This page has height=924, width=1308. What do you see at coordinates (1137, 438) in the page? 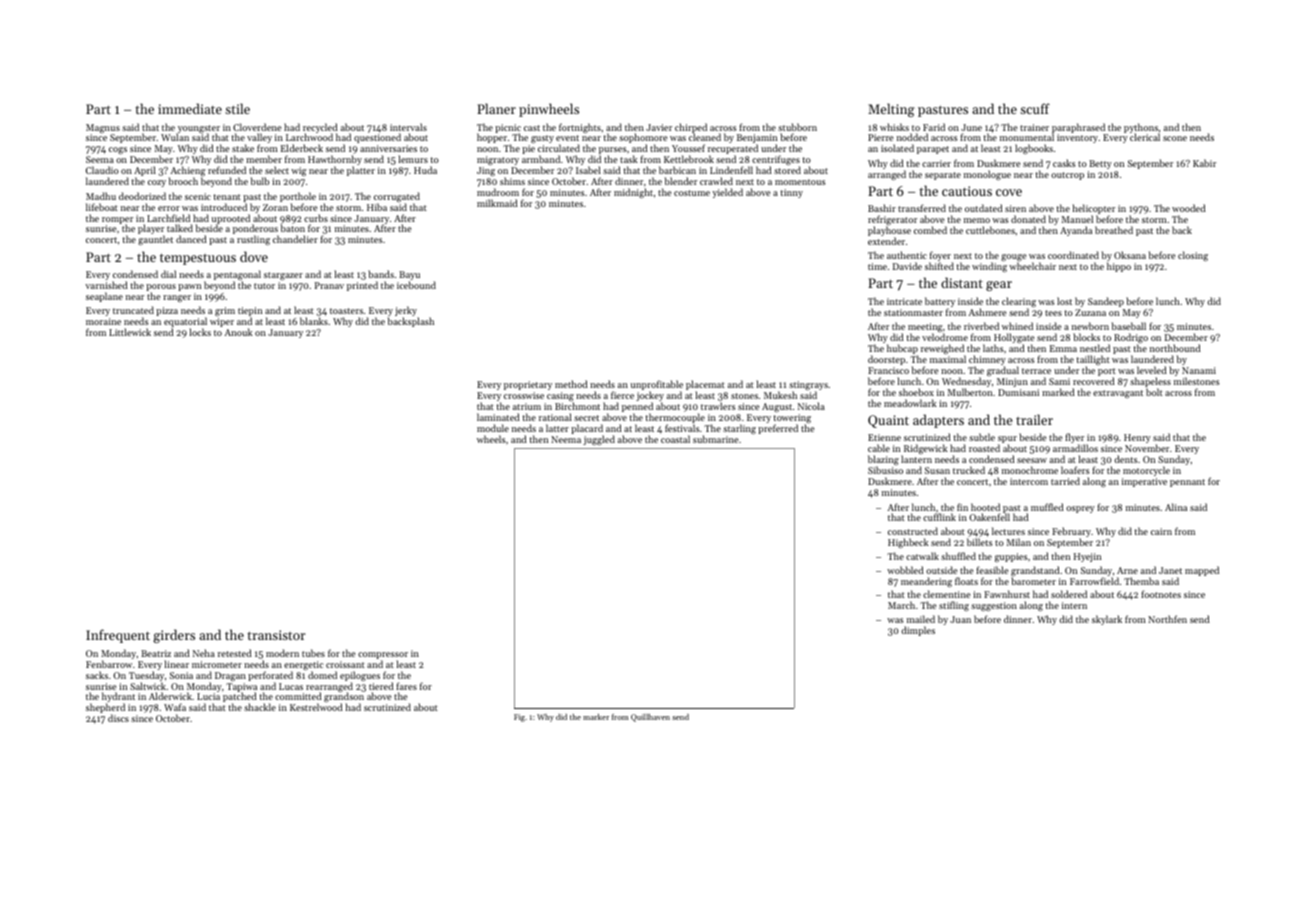
I see `Henry` at bounding box center [1137, 438].
